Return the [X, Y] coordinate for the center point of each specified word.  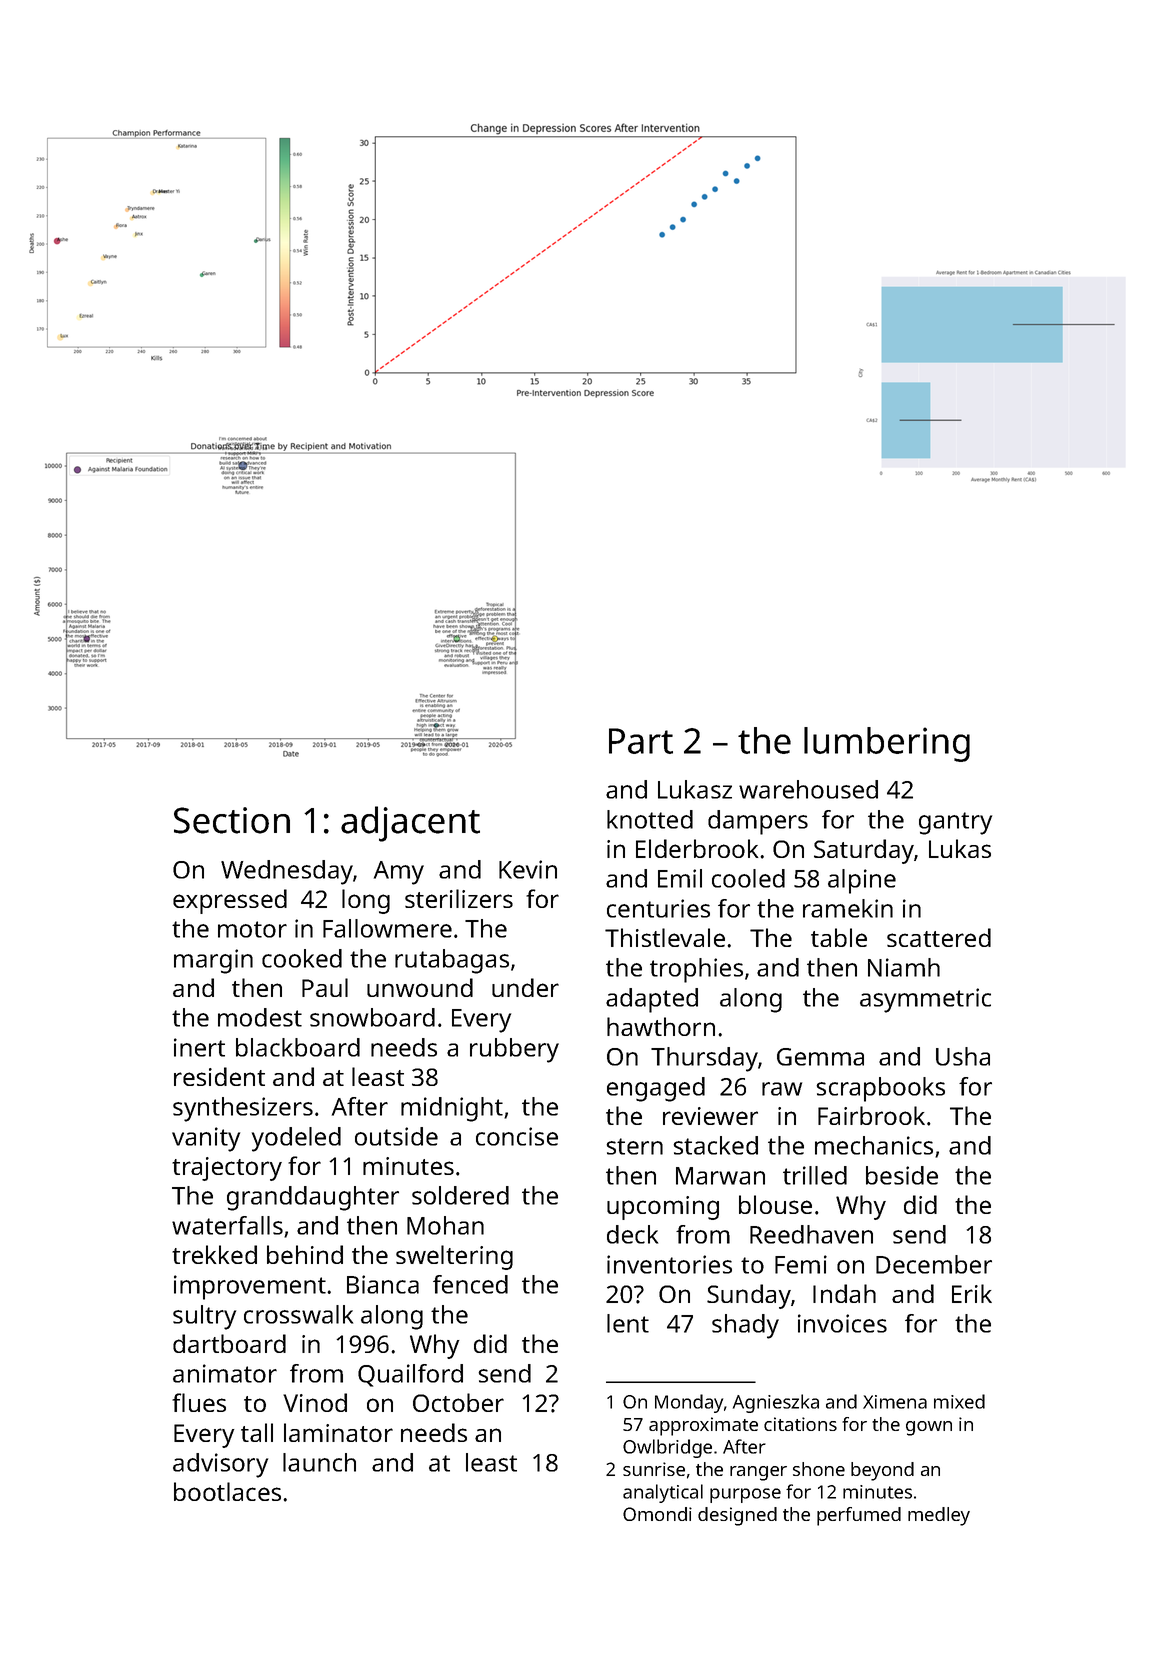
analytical [663, 1493]
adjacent [410, 824]
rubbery [514, 1050]
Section [232, 820]
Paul [325, 987]
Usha [963, 1056]
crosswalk [298, 1314]
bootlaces [227, 1491]
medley [939, 1516]
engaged [656, 1089]
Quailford [410, 1375]
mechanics [874, 1145]
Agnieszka [776, 1403]
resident [219, 1076]
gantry [955, 823]
